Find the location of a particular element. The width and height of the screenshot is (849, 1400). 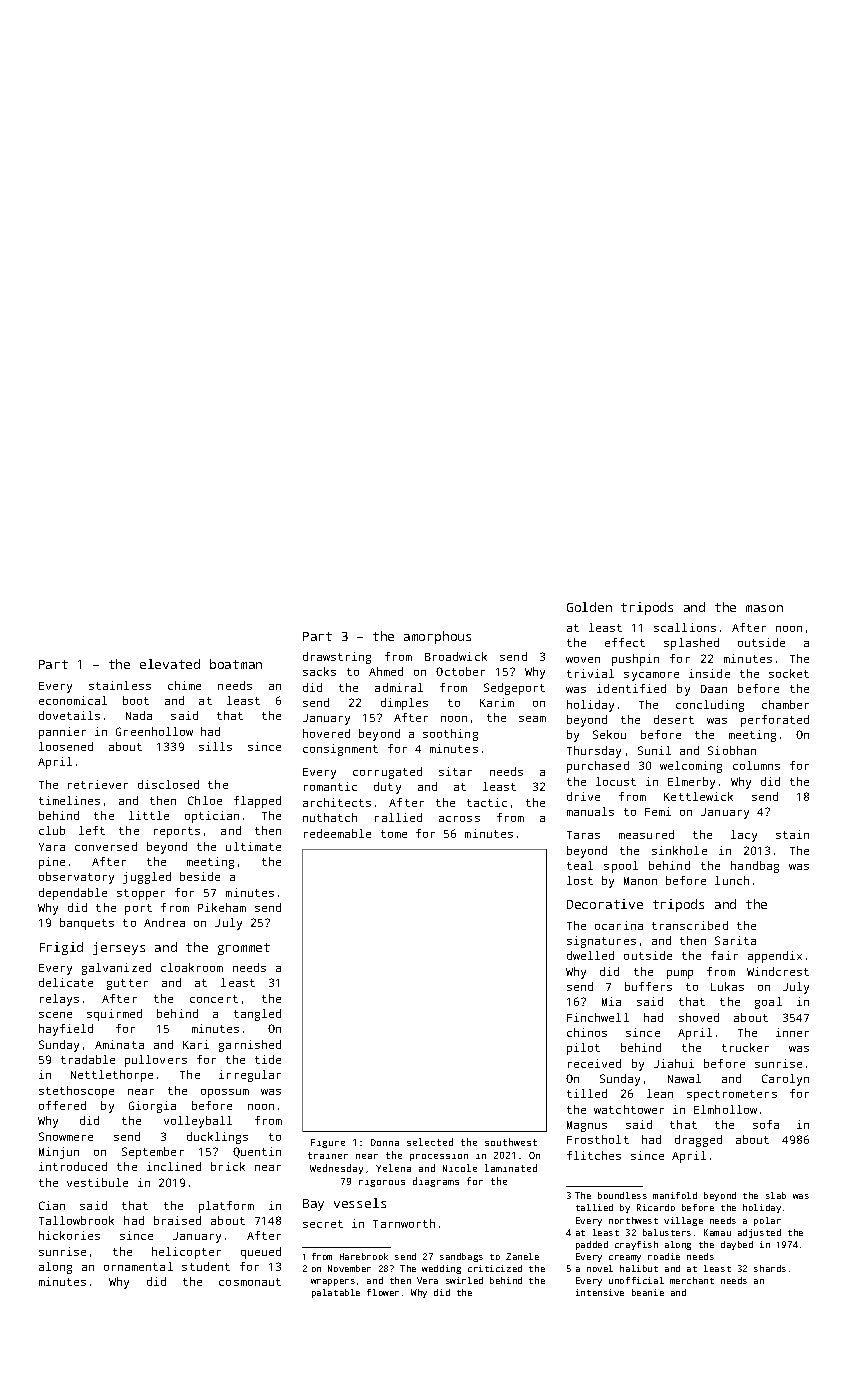

mason is located at coordinates (764, 608).
